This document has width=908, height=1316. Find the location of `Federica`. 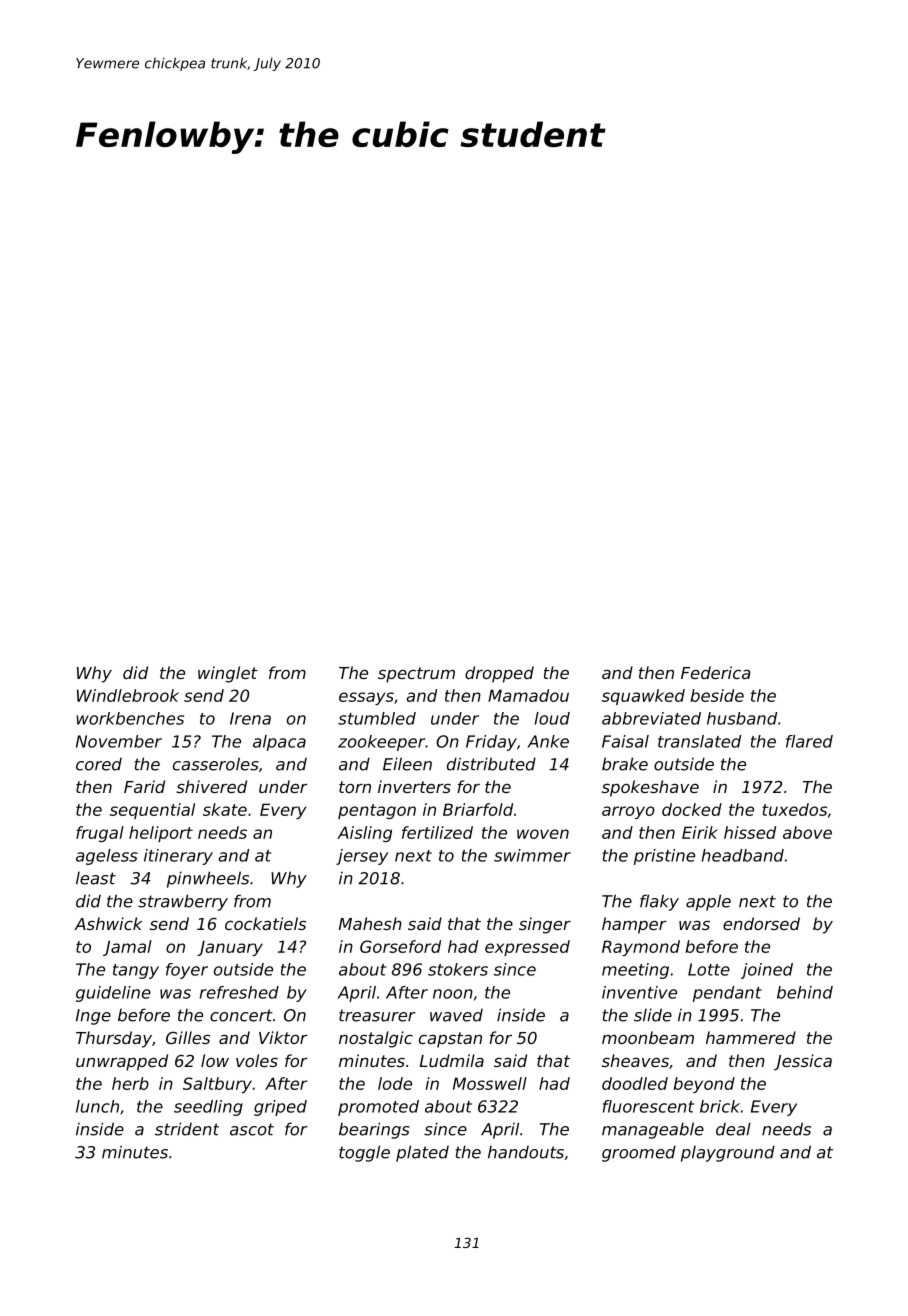

Federica is located at coordinates (716, 672).
